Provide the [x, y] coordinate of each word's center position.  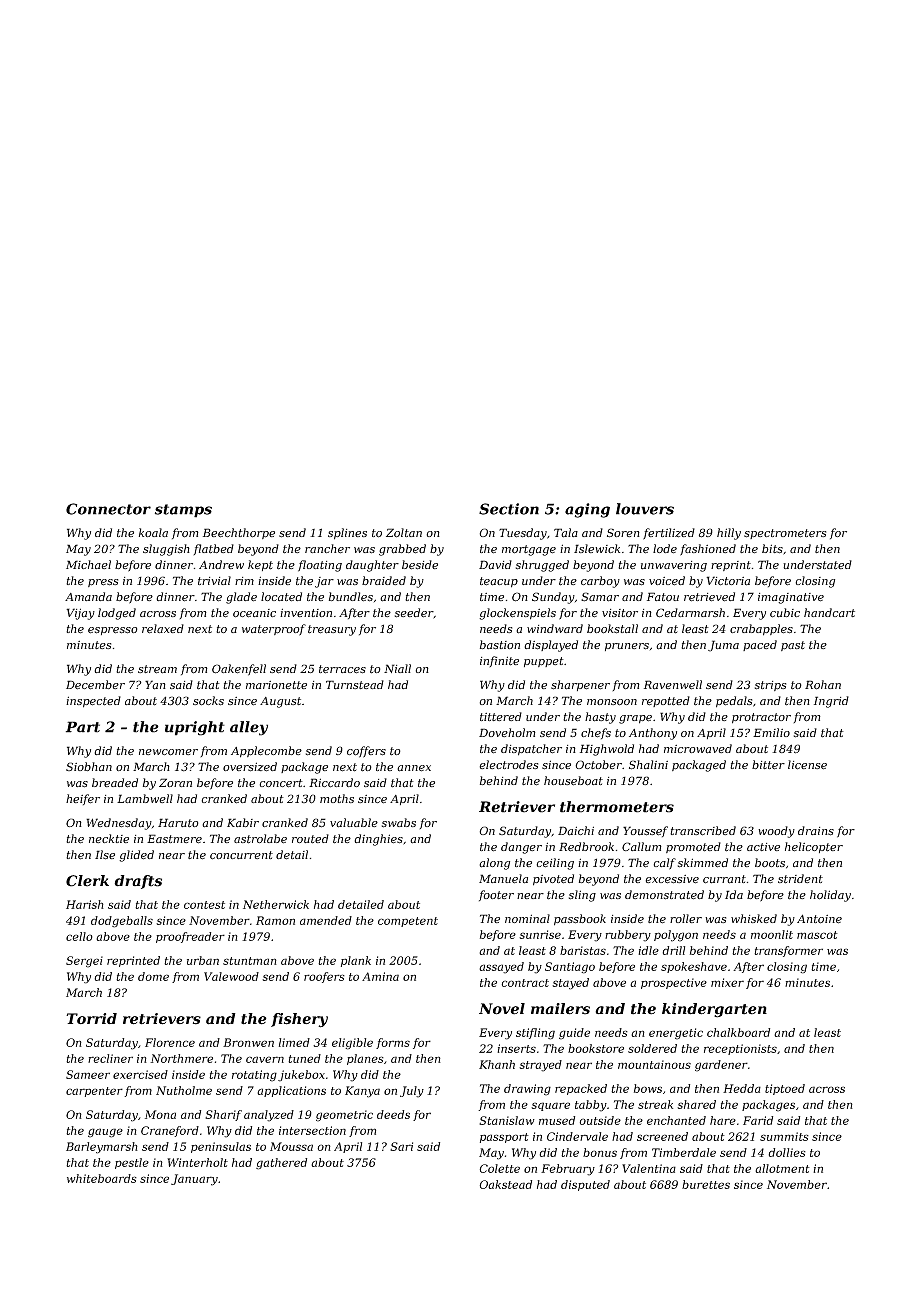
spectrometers [785, 534]
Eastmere [174, 839]
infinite [499, 661]
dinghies [378, 840]
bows [648, 1088]
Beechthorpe [239, 533]
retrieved [709, 597]
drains [816, 831]
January [194, 1180]
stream [157, 669]
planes [365, 1059]
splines [347, 534]
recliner [110, 1058]
